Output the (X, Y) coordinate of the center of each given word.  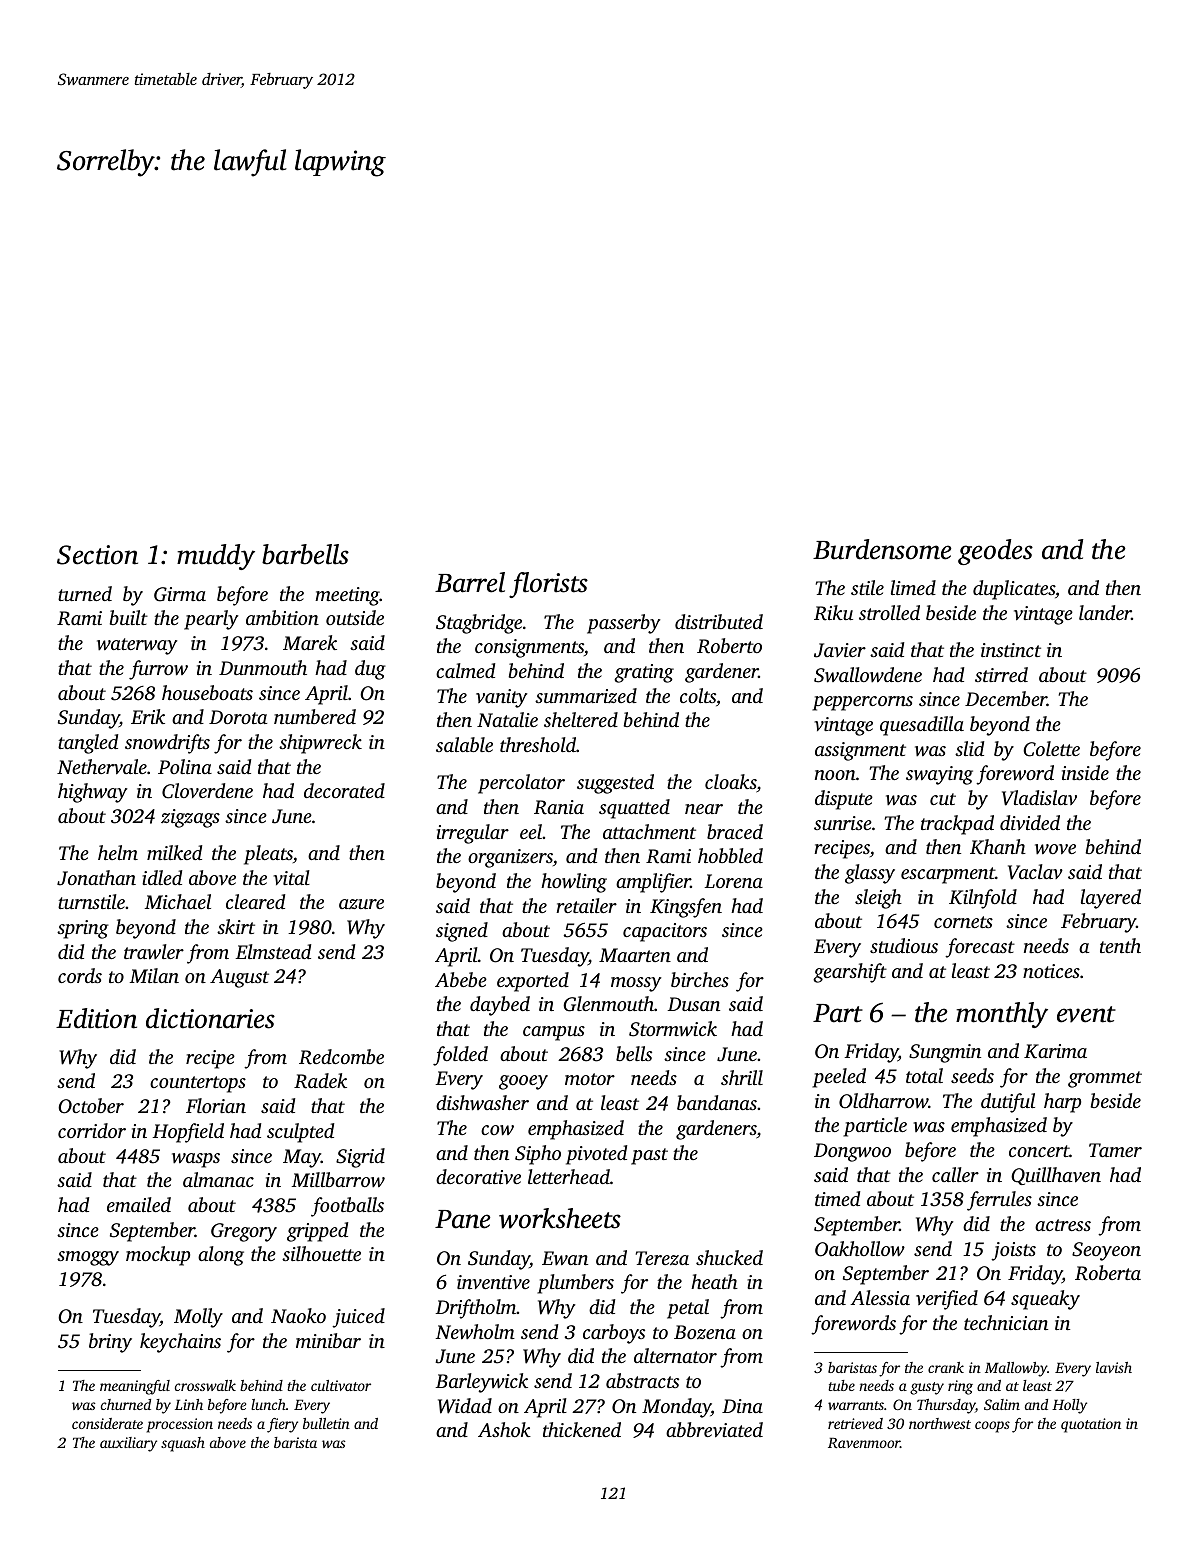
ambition (282, 617)
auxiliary (128, 1444)
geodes (995, 552)
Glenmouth (608, 1004)
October (91, 1106)
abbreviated (714, 1430)
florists (548, 585)
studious (904, 945)
